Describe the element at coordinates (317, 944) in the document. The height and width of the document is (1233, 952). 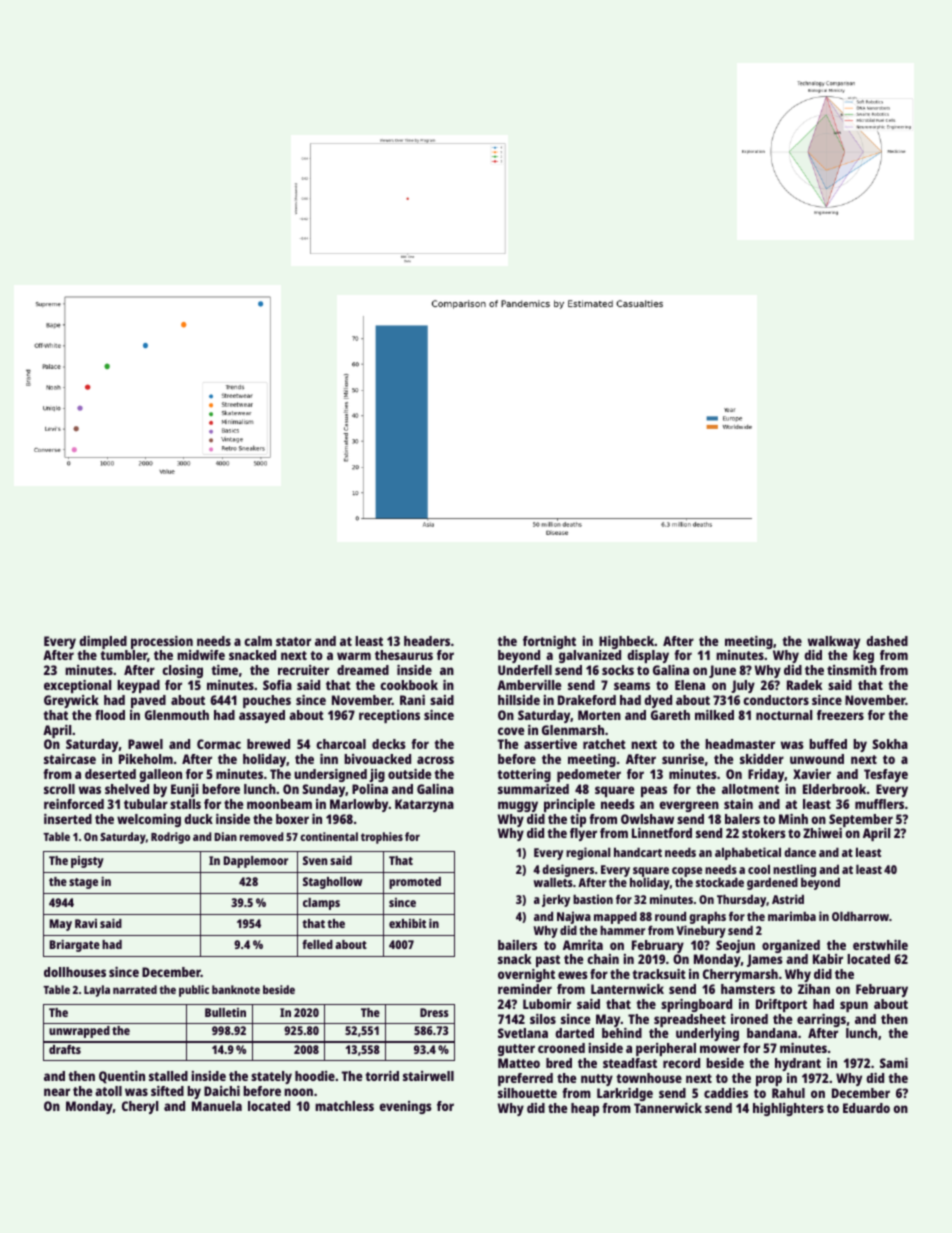
I see `felled` at that location.
